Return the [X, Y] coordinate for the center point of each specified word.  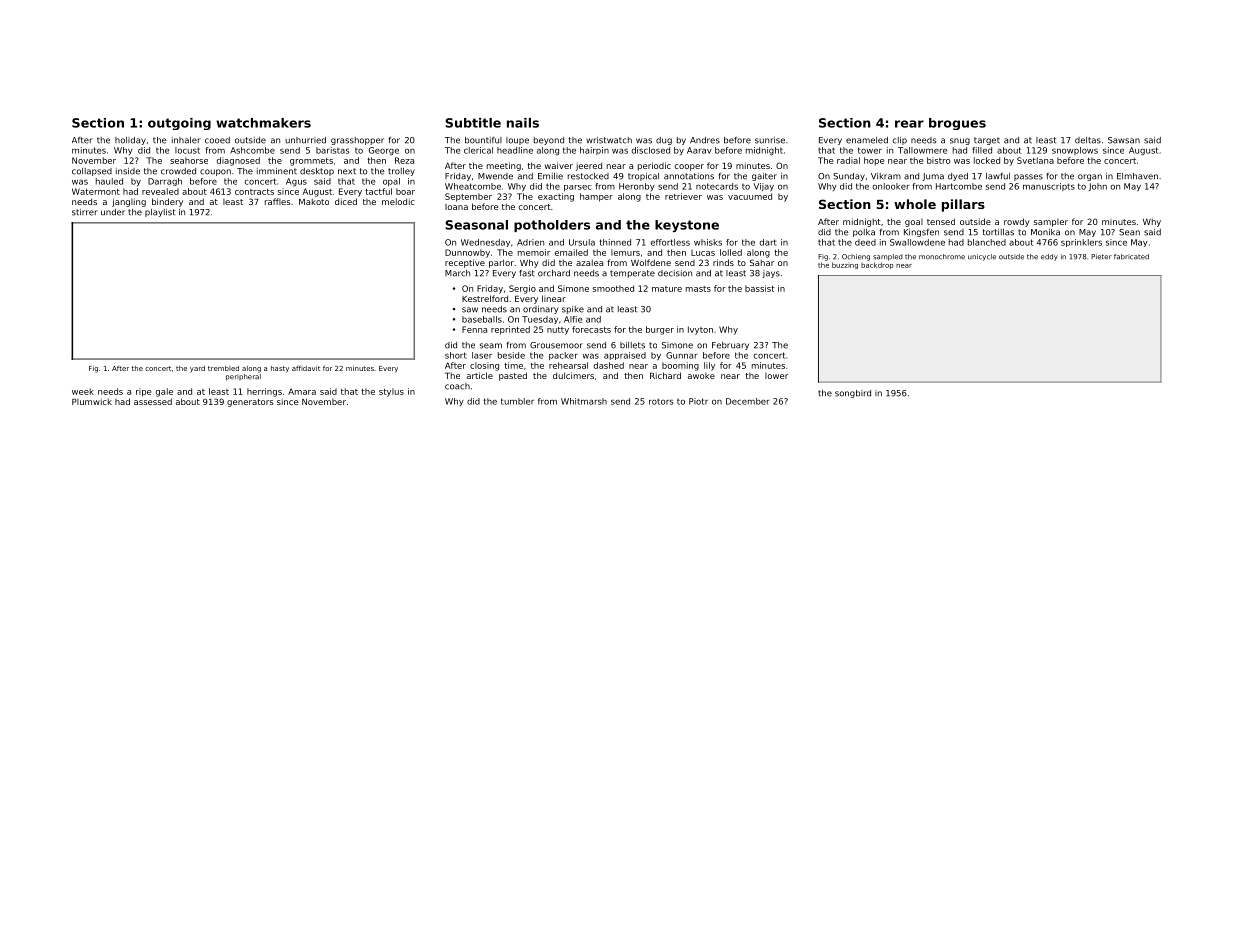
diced [346, 201]
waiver [559, 165]
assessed [153, 401]
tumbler [517, 401]
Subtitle [473, 123]
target [987, 141]
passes [1028, 177]
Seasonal [476, 225]
